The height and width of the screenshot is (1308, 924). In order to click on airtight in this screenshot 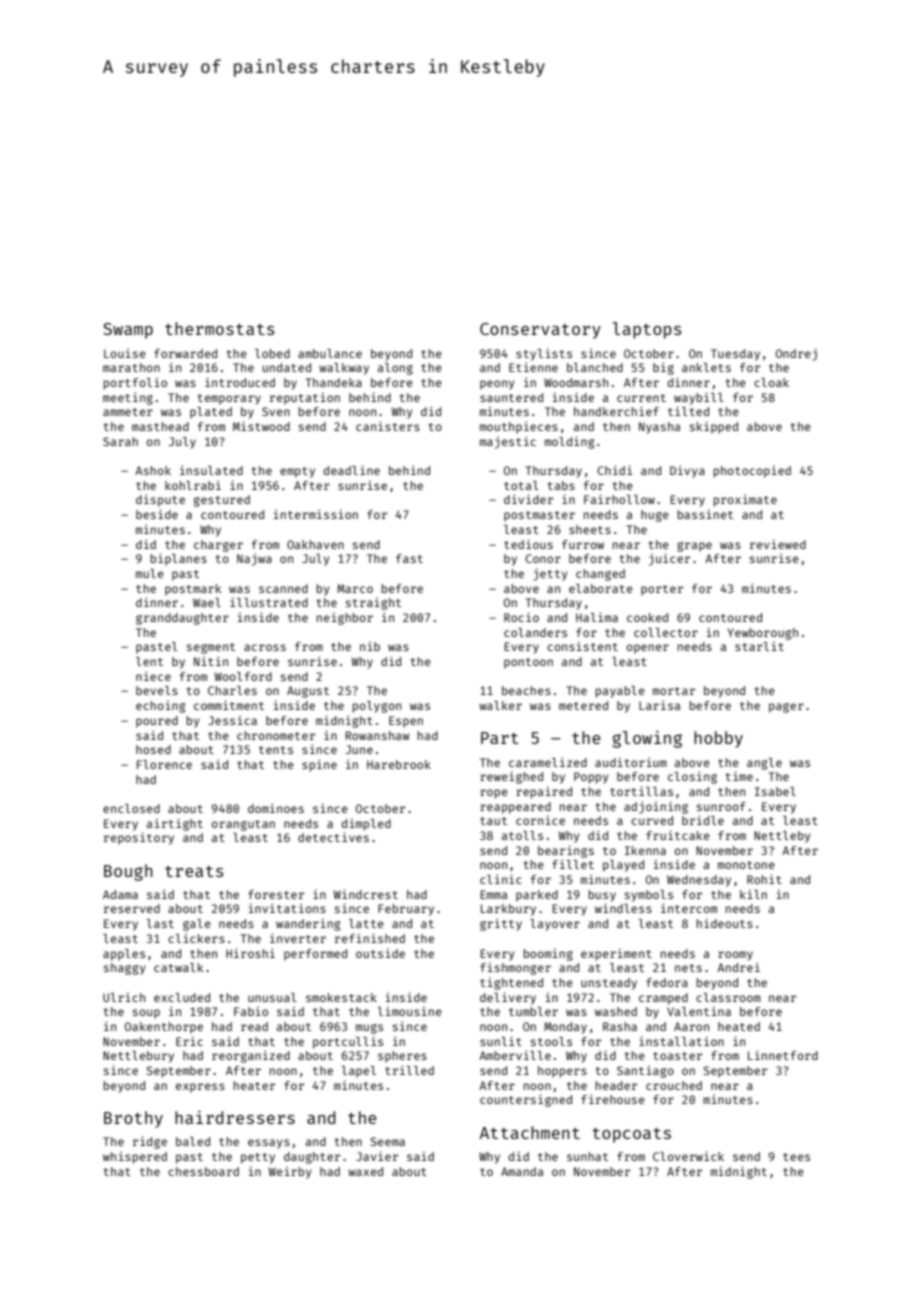, I will do `click(175, 824)`.
